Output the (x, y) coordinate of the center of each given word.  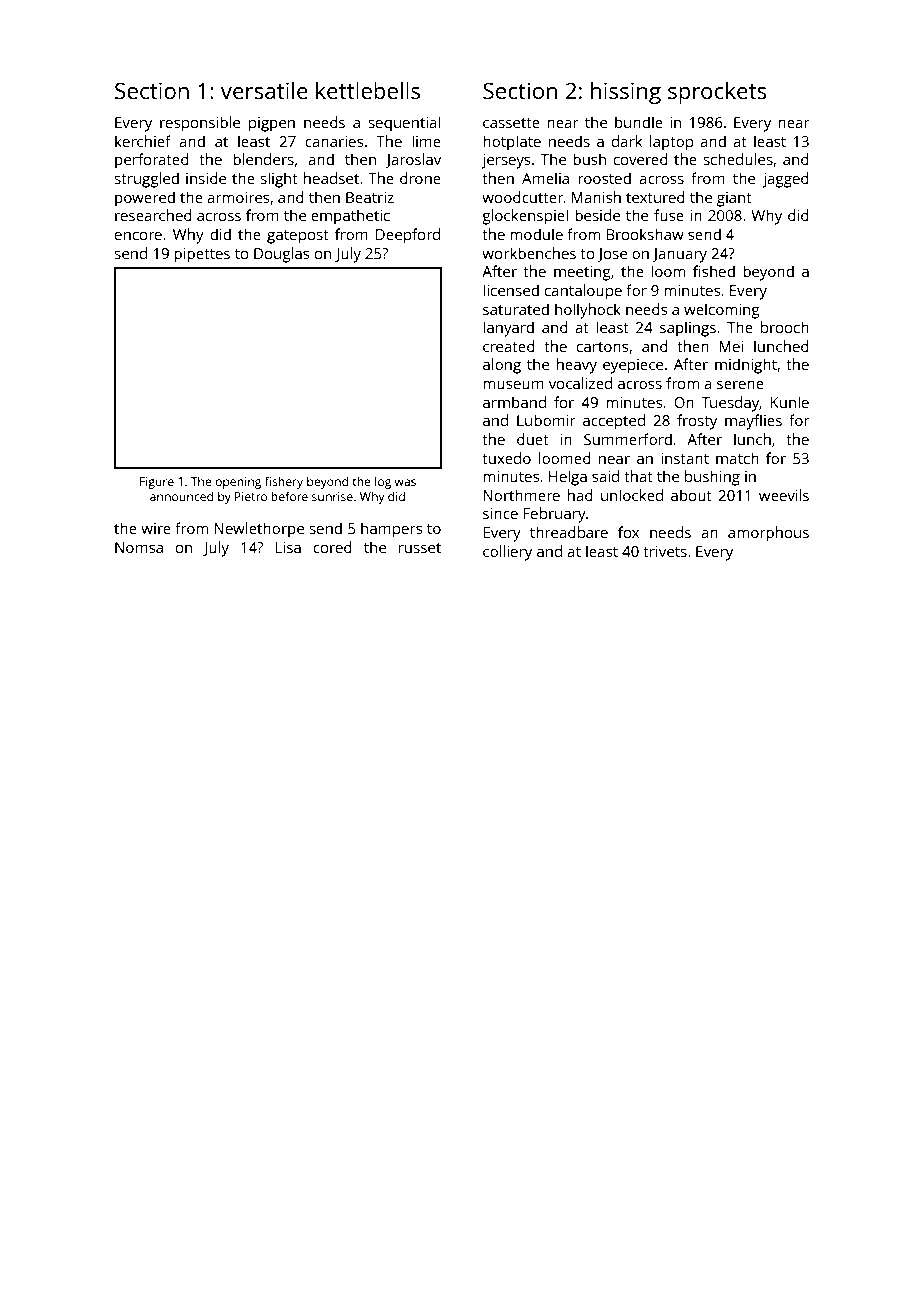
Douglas (281, 255)
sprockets (717, 93)
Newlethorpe (259, 530)
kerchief (143, 141)
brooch (785, 327)
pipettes (202, 255)
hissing (626, 93)
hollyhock (588, 311)
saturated (516, 309)
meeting (582, 273)
